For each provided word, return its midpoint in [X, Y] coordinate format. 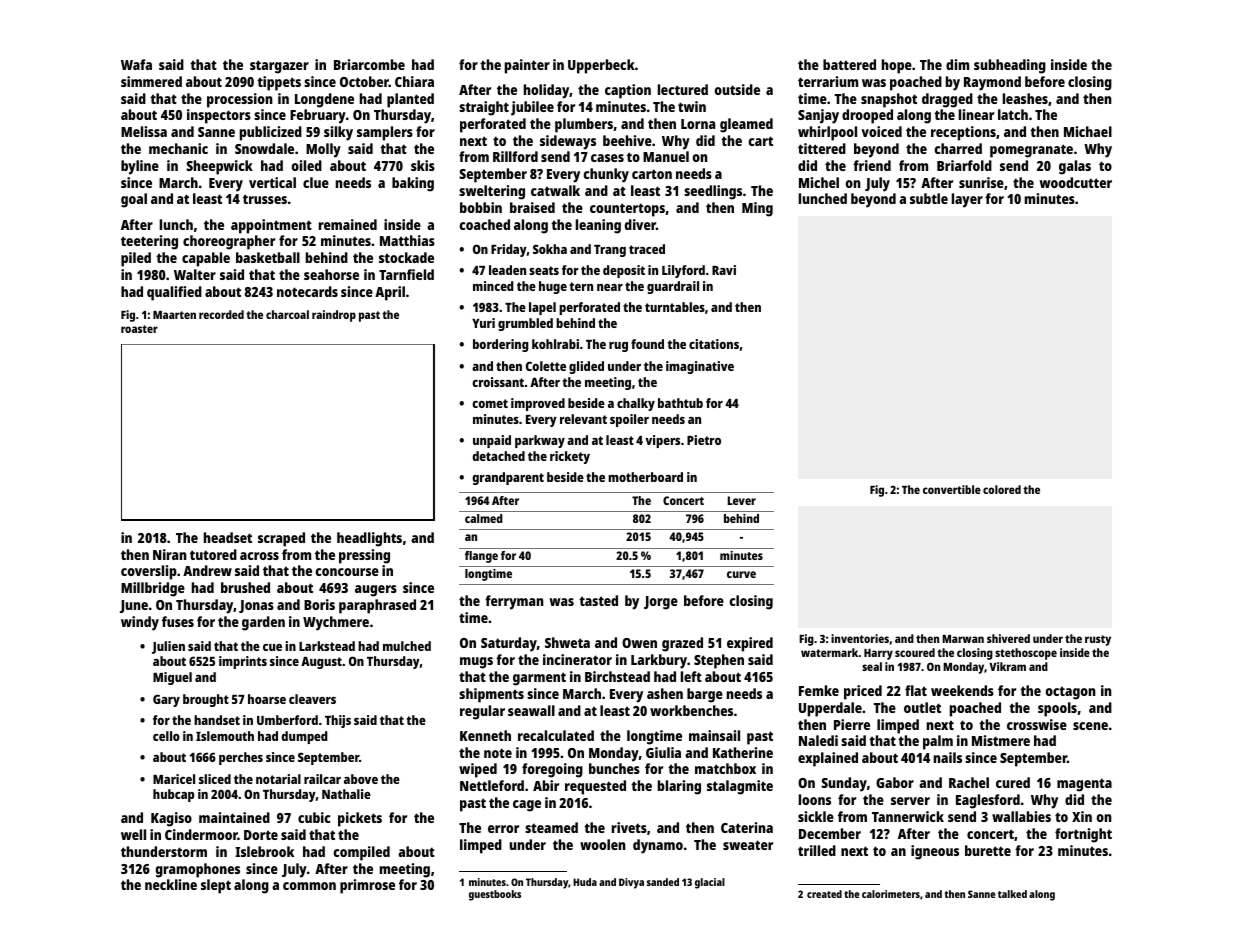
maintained [234, 817]
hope [897, 66]
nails [948, 757]
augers [376, 591]
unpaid [492, 441]
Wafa [136, 64]
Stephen [719, 661]
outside [737, 89]
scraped [281, 539]
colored [1002, 489]
